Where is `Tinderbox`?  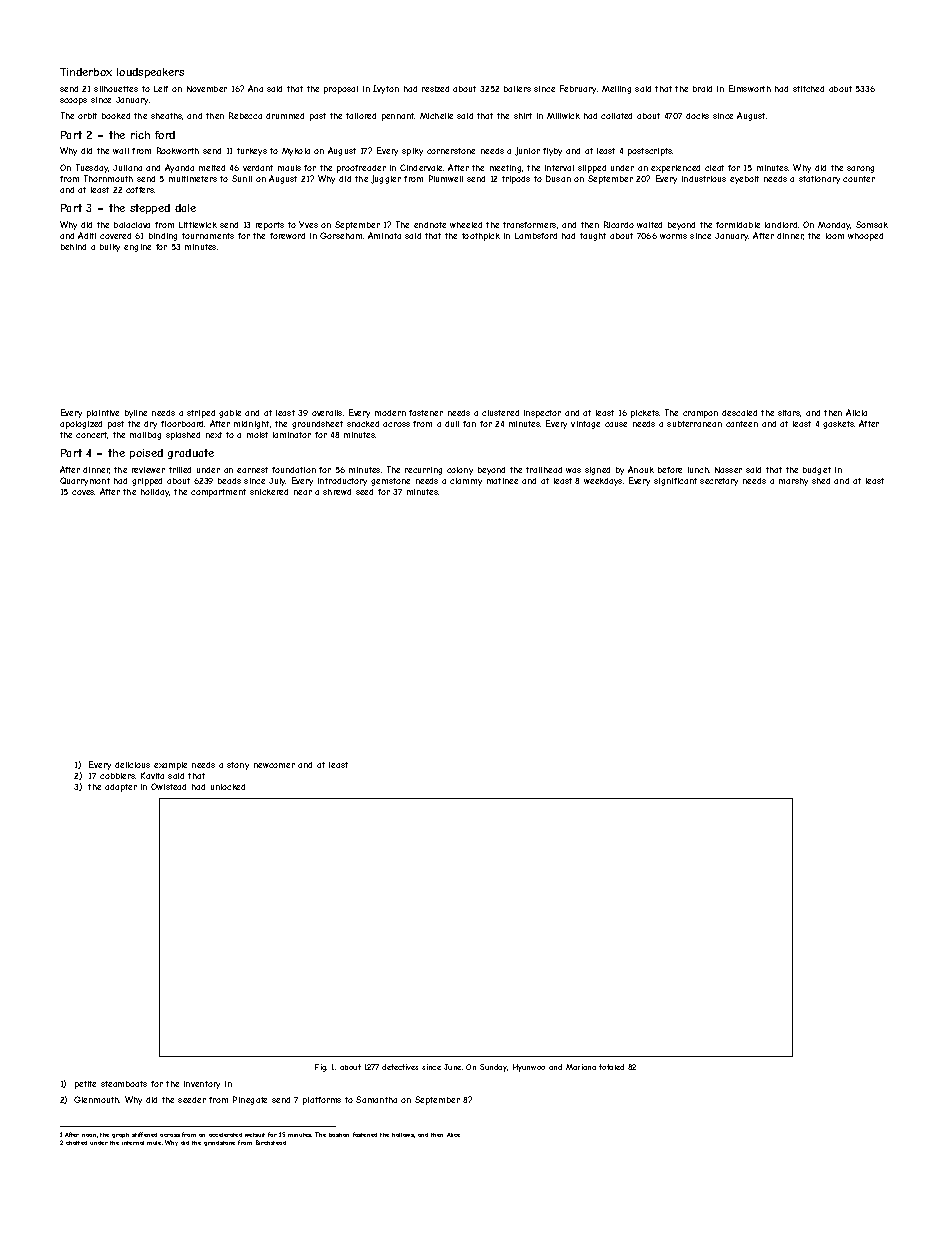
Tinderbox is located at coordinates (86, 72).
